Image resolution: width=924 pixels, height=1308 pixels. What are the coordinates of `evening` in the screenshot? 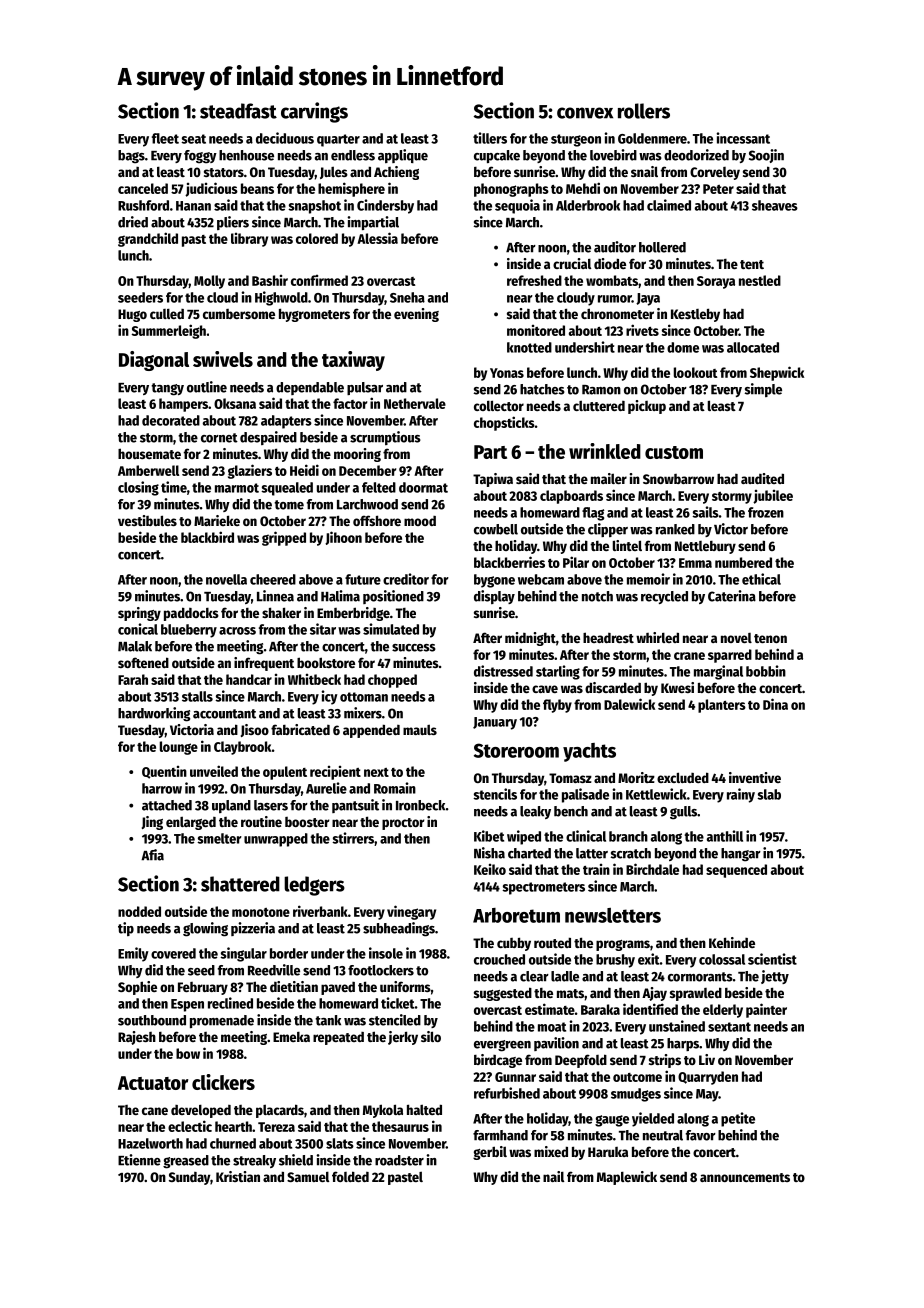 It's located at (416, 315).
